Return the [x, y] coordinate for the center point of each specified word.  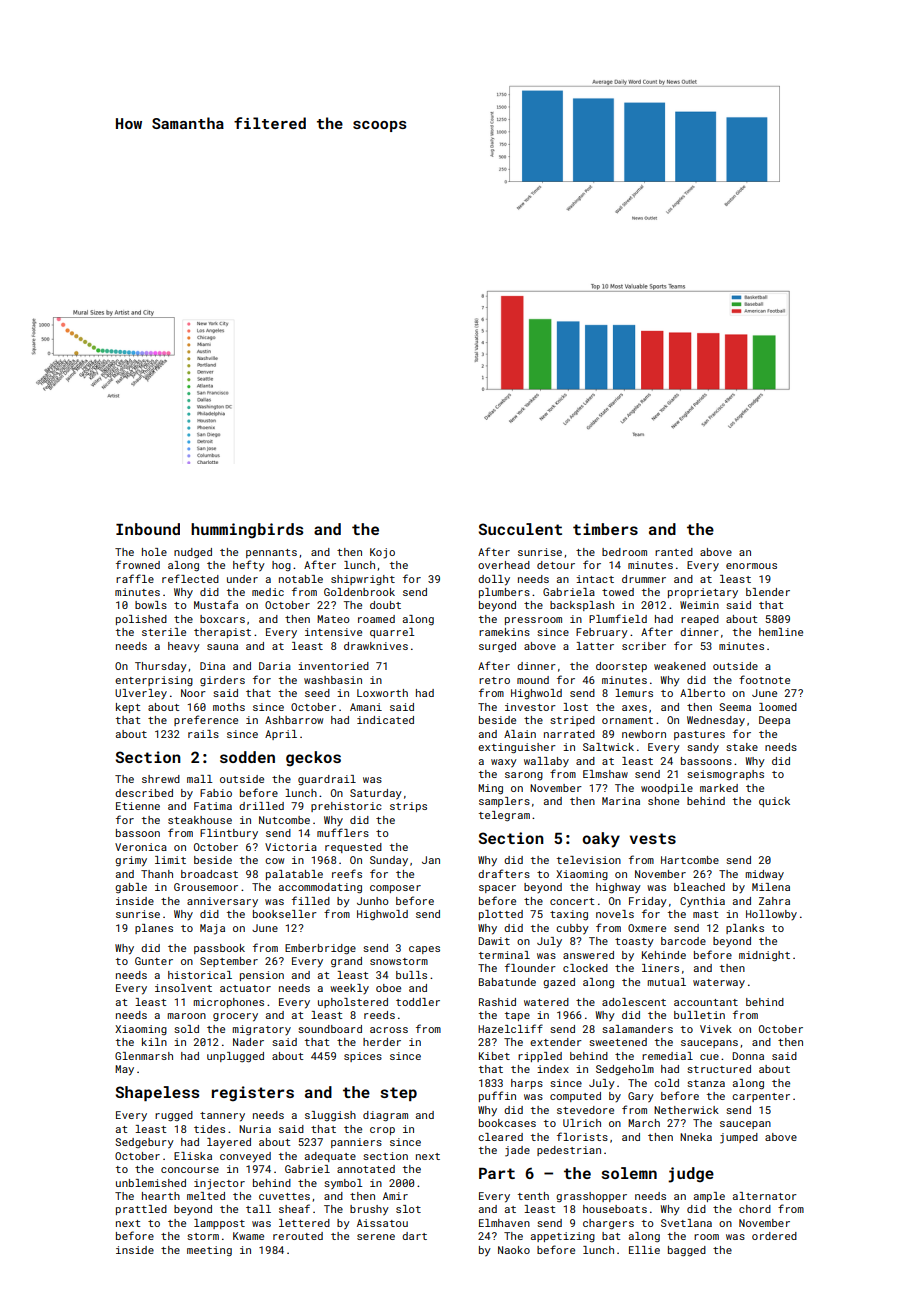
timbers [605, 529]
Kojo [382, 553]
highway [618, 888]
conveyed [245, 1157]
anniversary [222, 902]
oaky [601, 840]
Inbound [148, 529]
